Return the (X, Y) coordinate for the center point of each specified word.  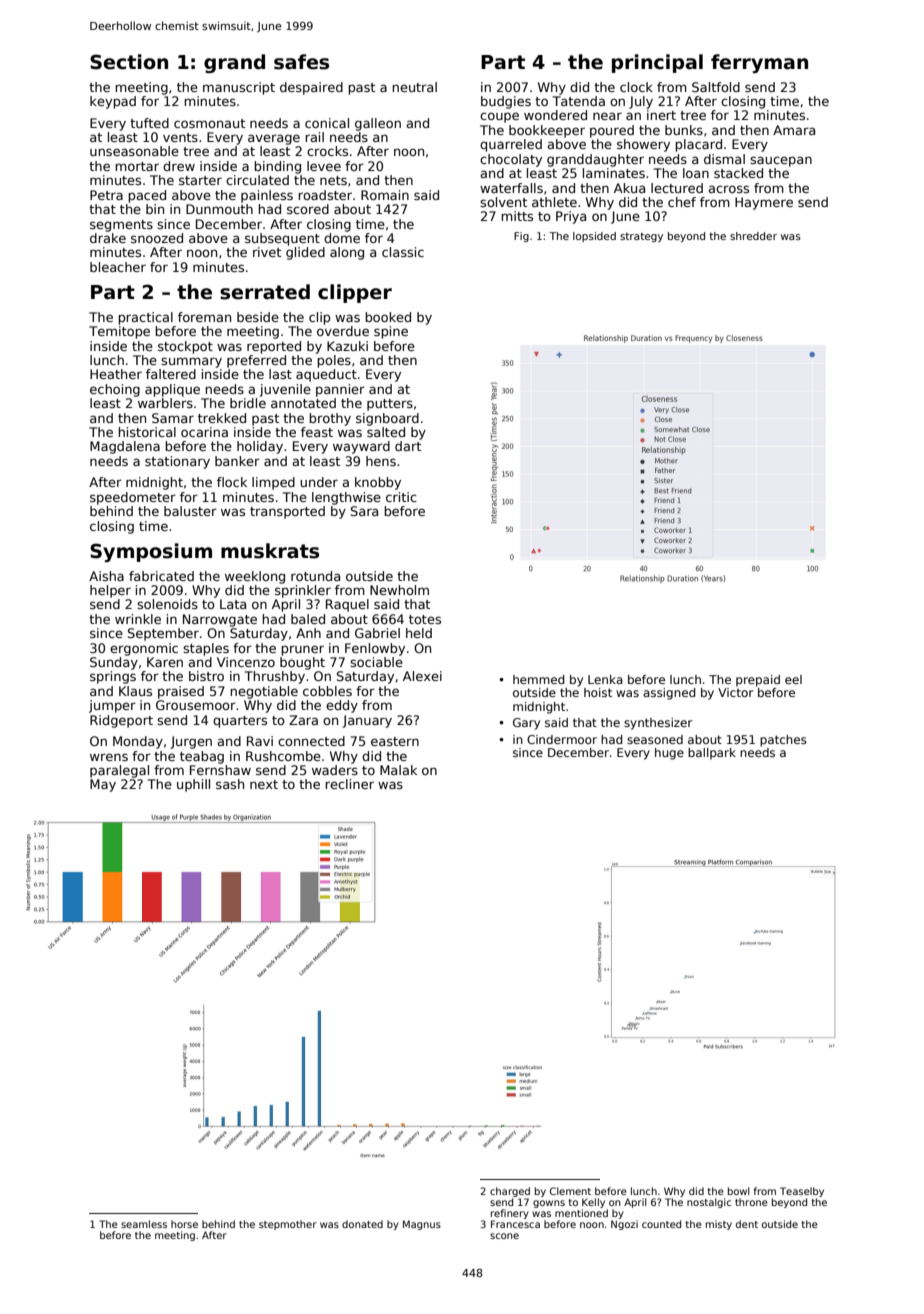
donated (362, 1224)
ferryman (759, 63)
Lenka (605, 679)
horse (184, 1224)
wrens (109, 757)
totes (425, 619)
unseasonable (134, 151)
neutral (414, 87)
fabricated (161, 576)
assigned (669, 694)
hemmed (539, 679)
